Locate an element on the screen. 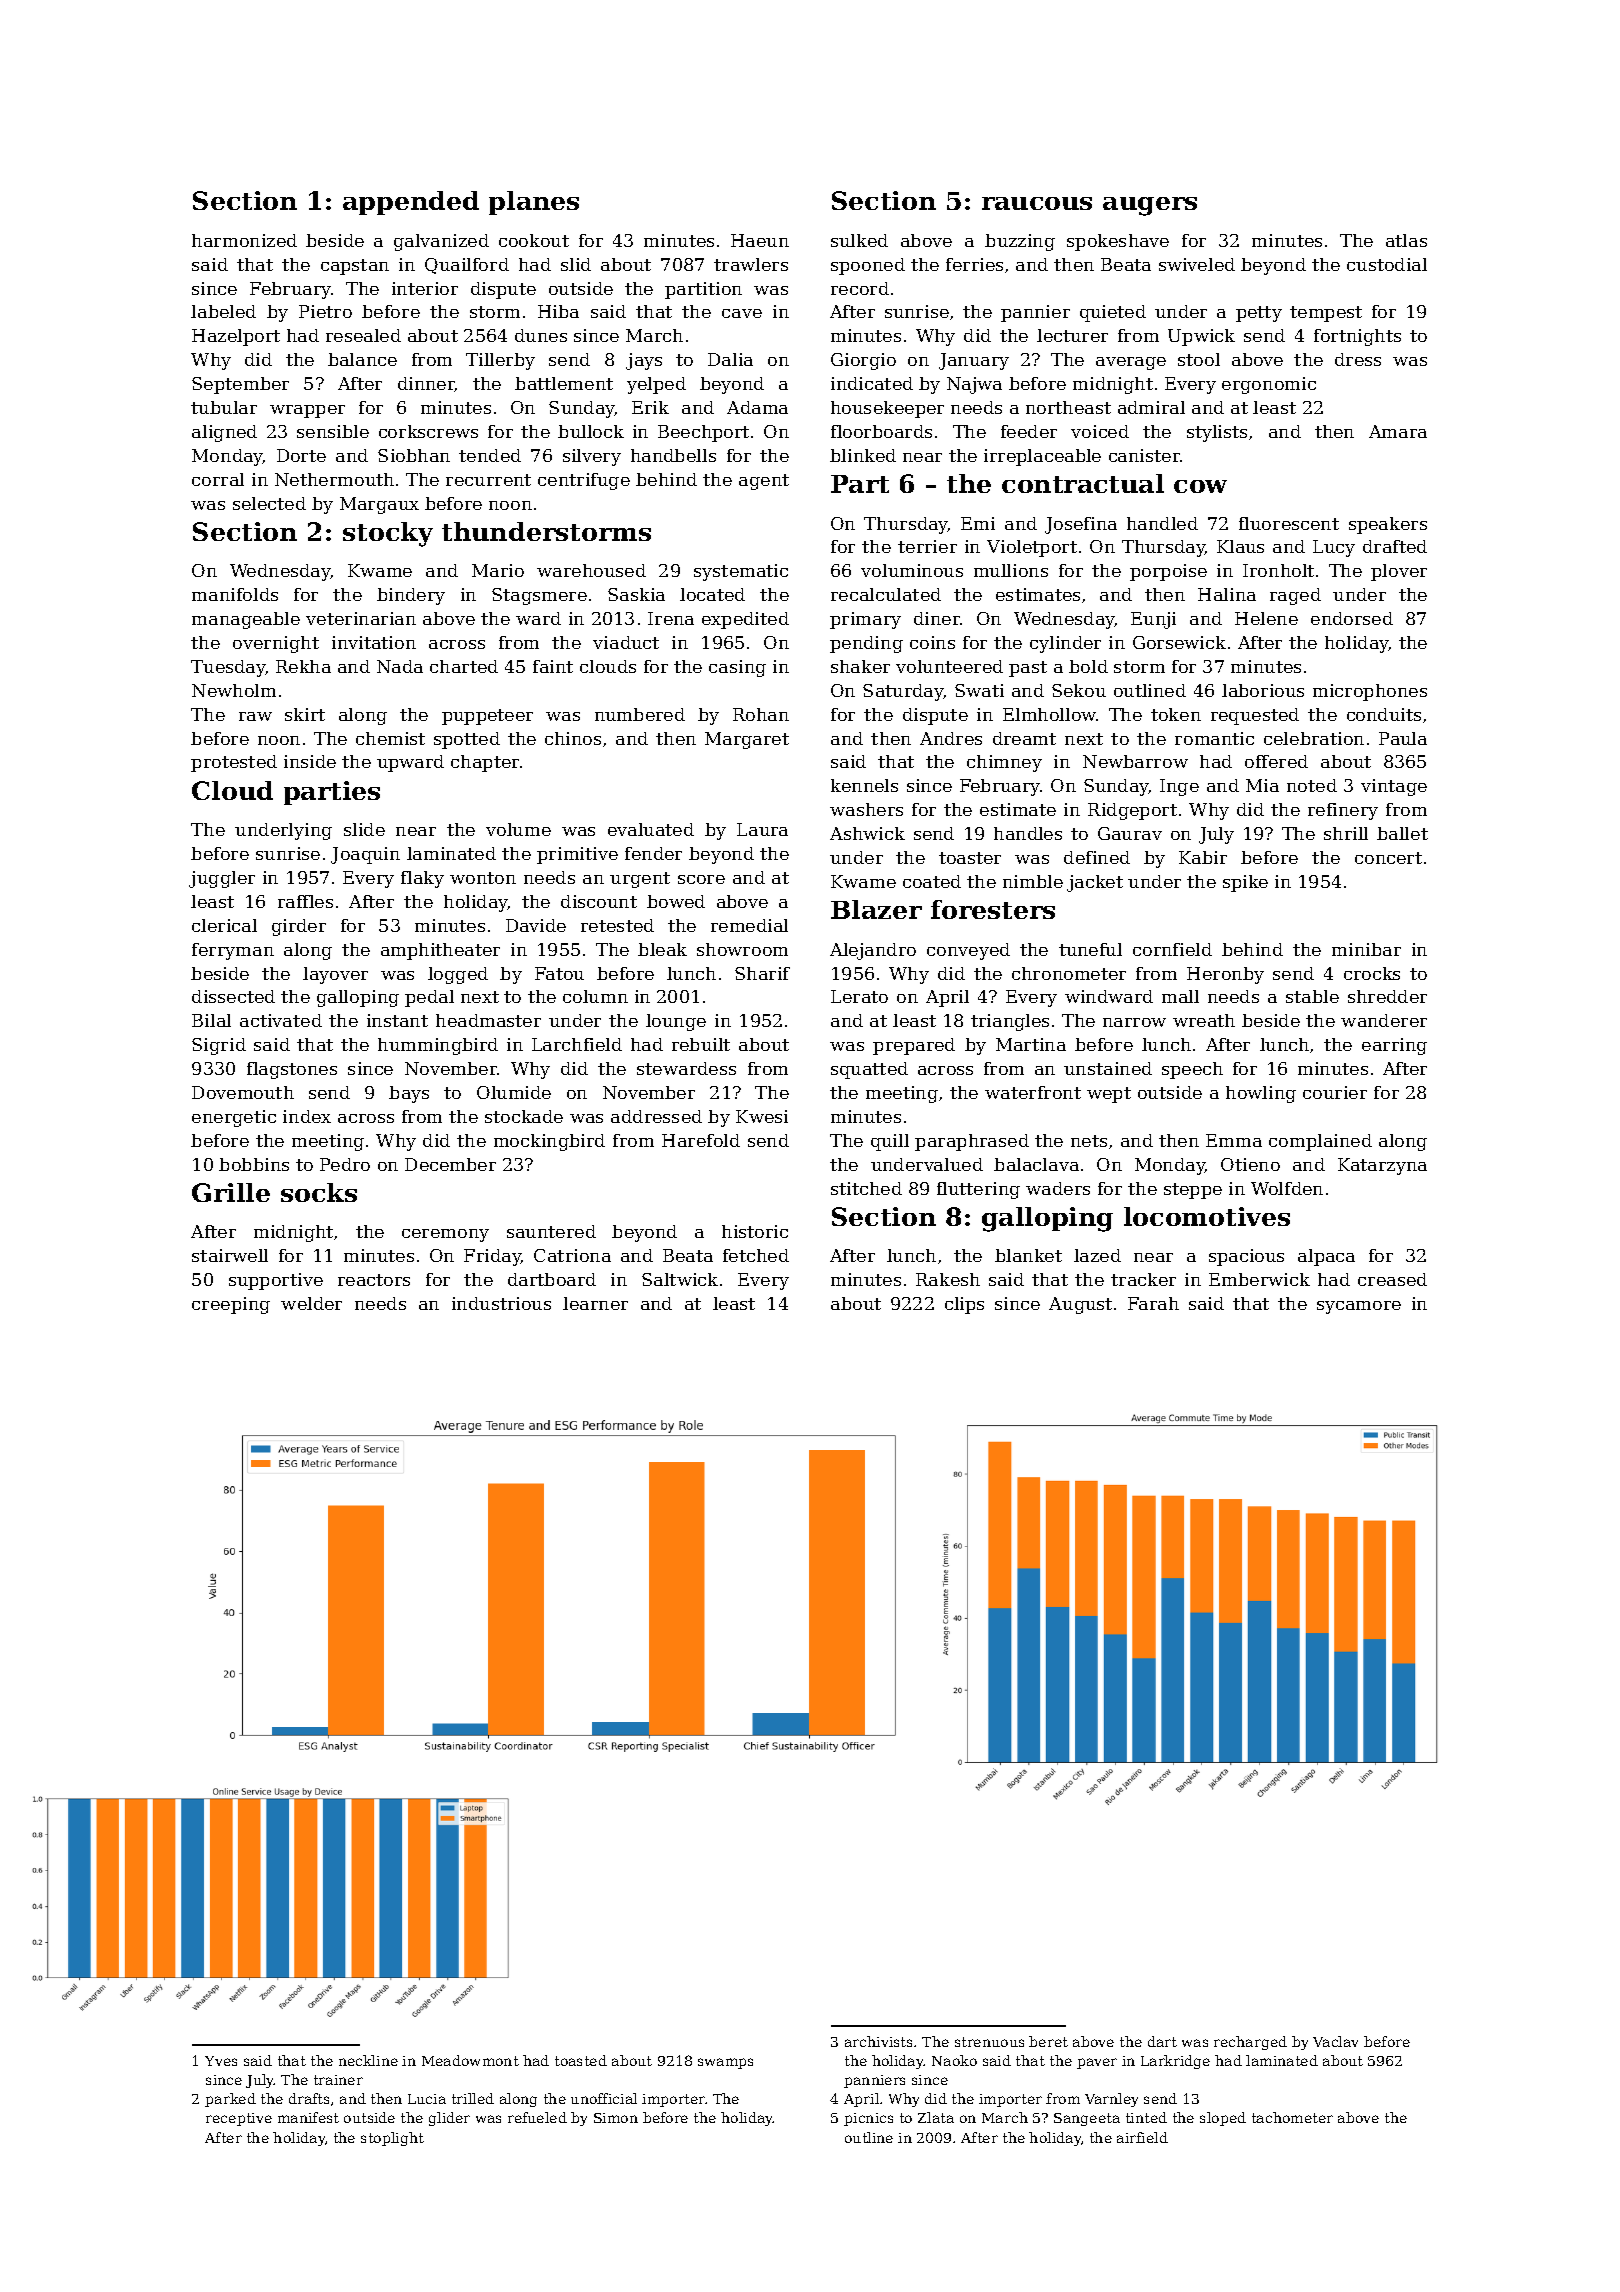 The height and width of the screenshot is (2292, 1620). recharged is located at coordinates (1250, 2043).
